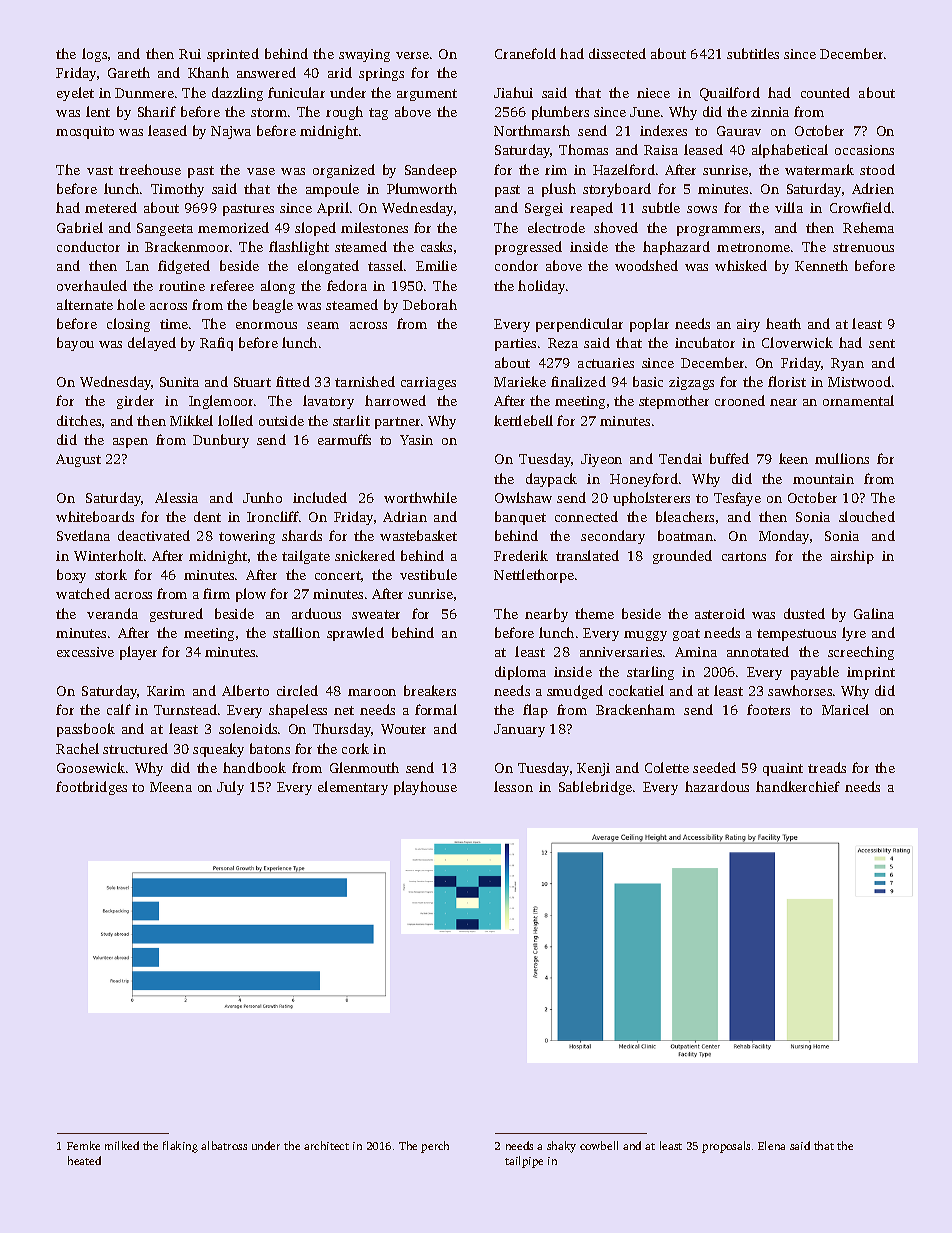 This screenshot has height=1233, width=952. I want to click on ditches, so click(79, 420).
